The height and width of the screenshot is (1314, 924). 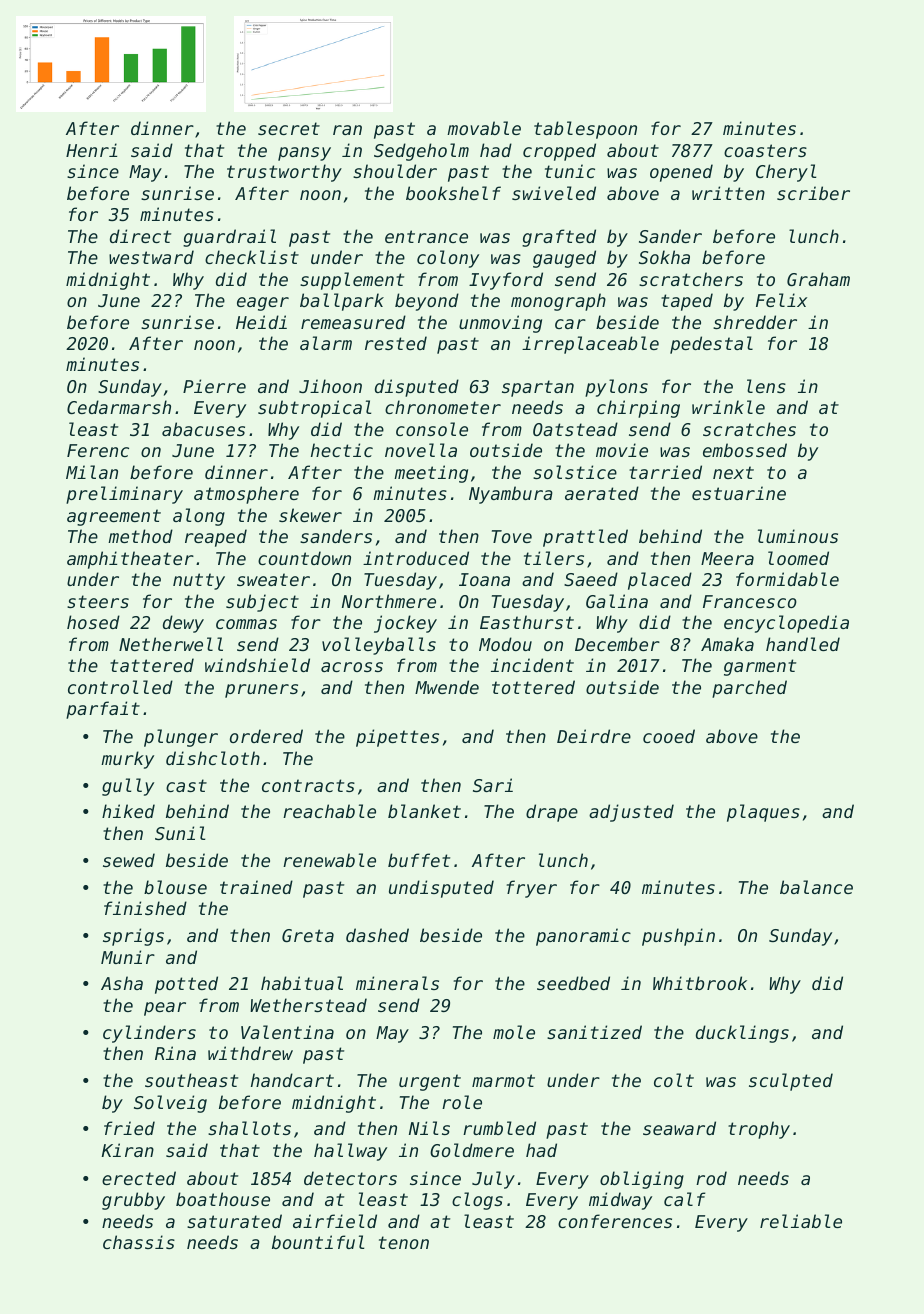 I want to click on monograph, so click(x=558, y=302).
